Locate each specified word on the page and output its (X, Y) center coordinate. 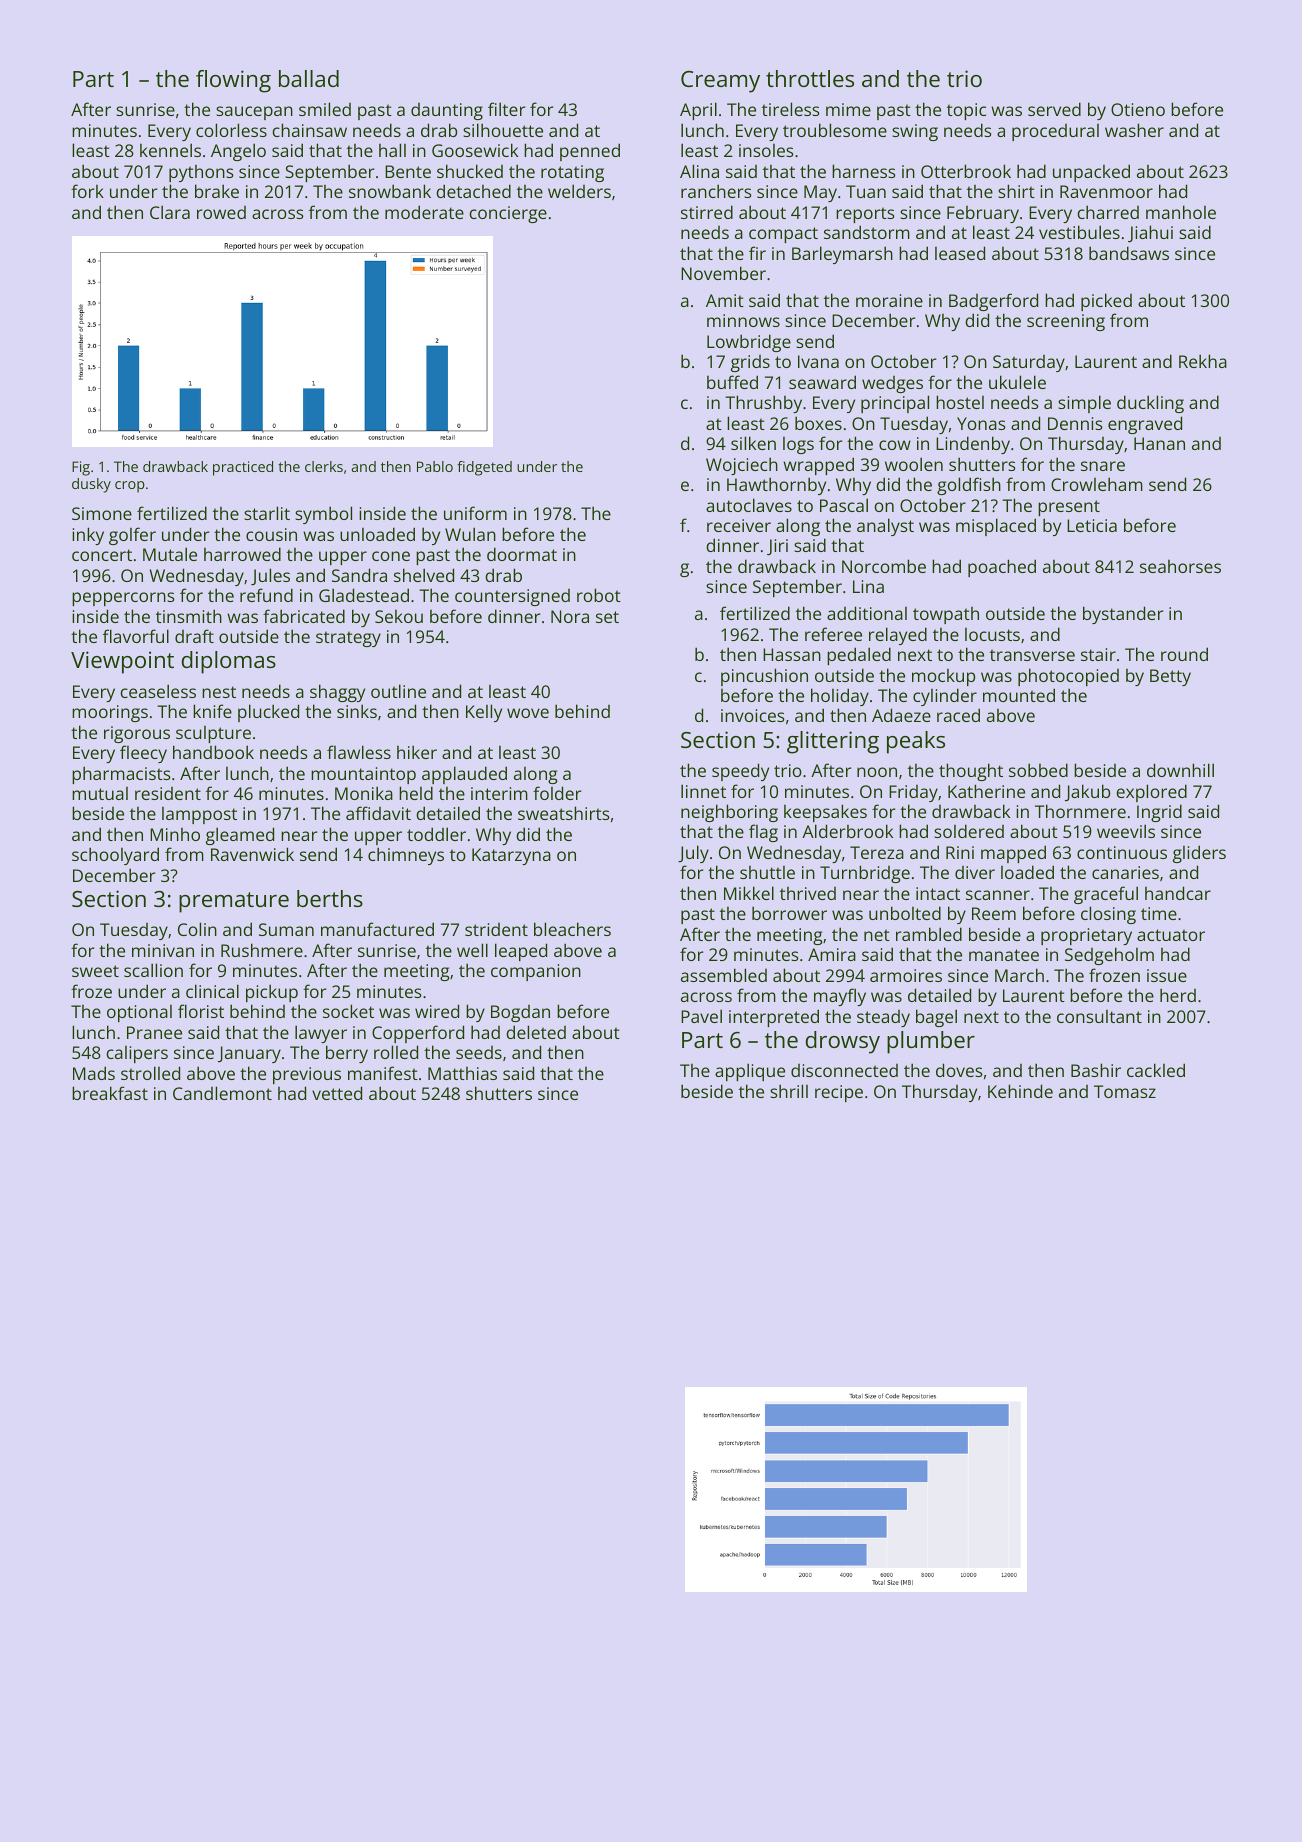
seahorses (1180, 566)
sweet (95, 971)
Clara (170, 212)
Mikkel (749, 893)
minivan (163, 950)
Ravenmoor (1106, 191)
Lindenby (973, 445)
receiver (739, 525)
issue (1167, 975)
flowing (233, 81)
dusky (91, 485)
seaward (822, 382)
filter (506, 109)
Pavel (701, 1016)
